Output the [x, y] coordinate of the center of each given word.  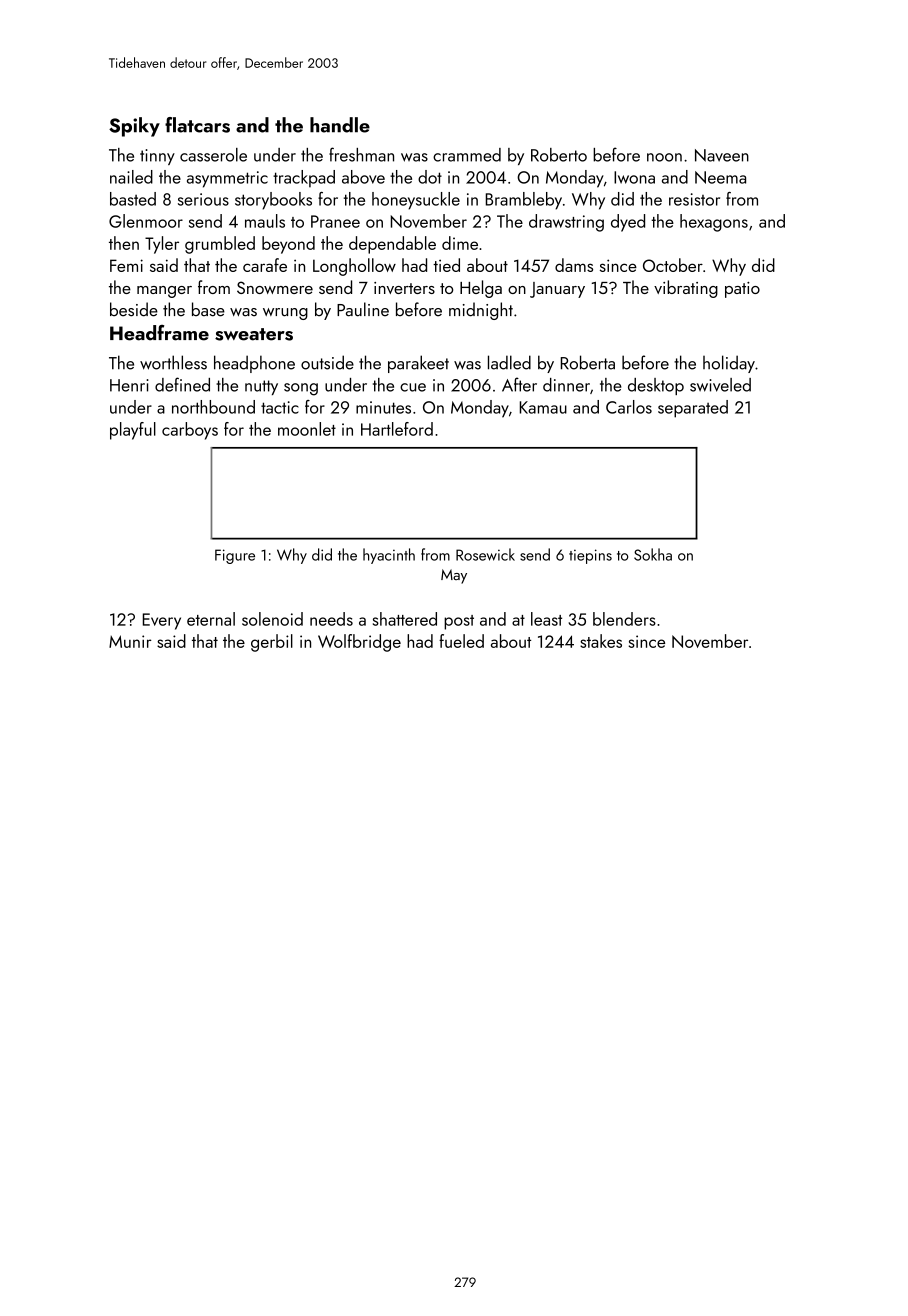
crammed [467, 155]
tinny [157, 157]
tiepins [590, 556]
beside [134, 309]
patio [742, 290]
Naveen [722, 155]
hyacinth [389, 556]
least [546, 619]
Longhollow [354, 267]
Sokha [653, 554]
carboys [190, 431]
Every [162, 621]
